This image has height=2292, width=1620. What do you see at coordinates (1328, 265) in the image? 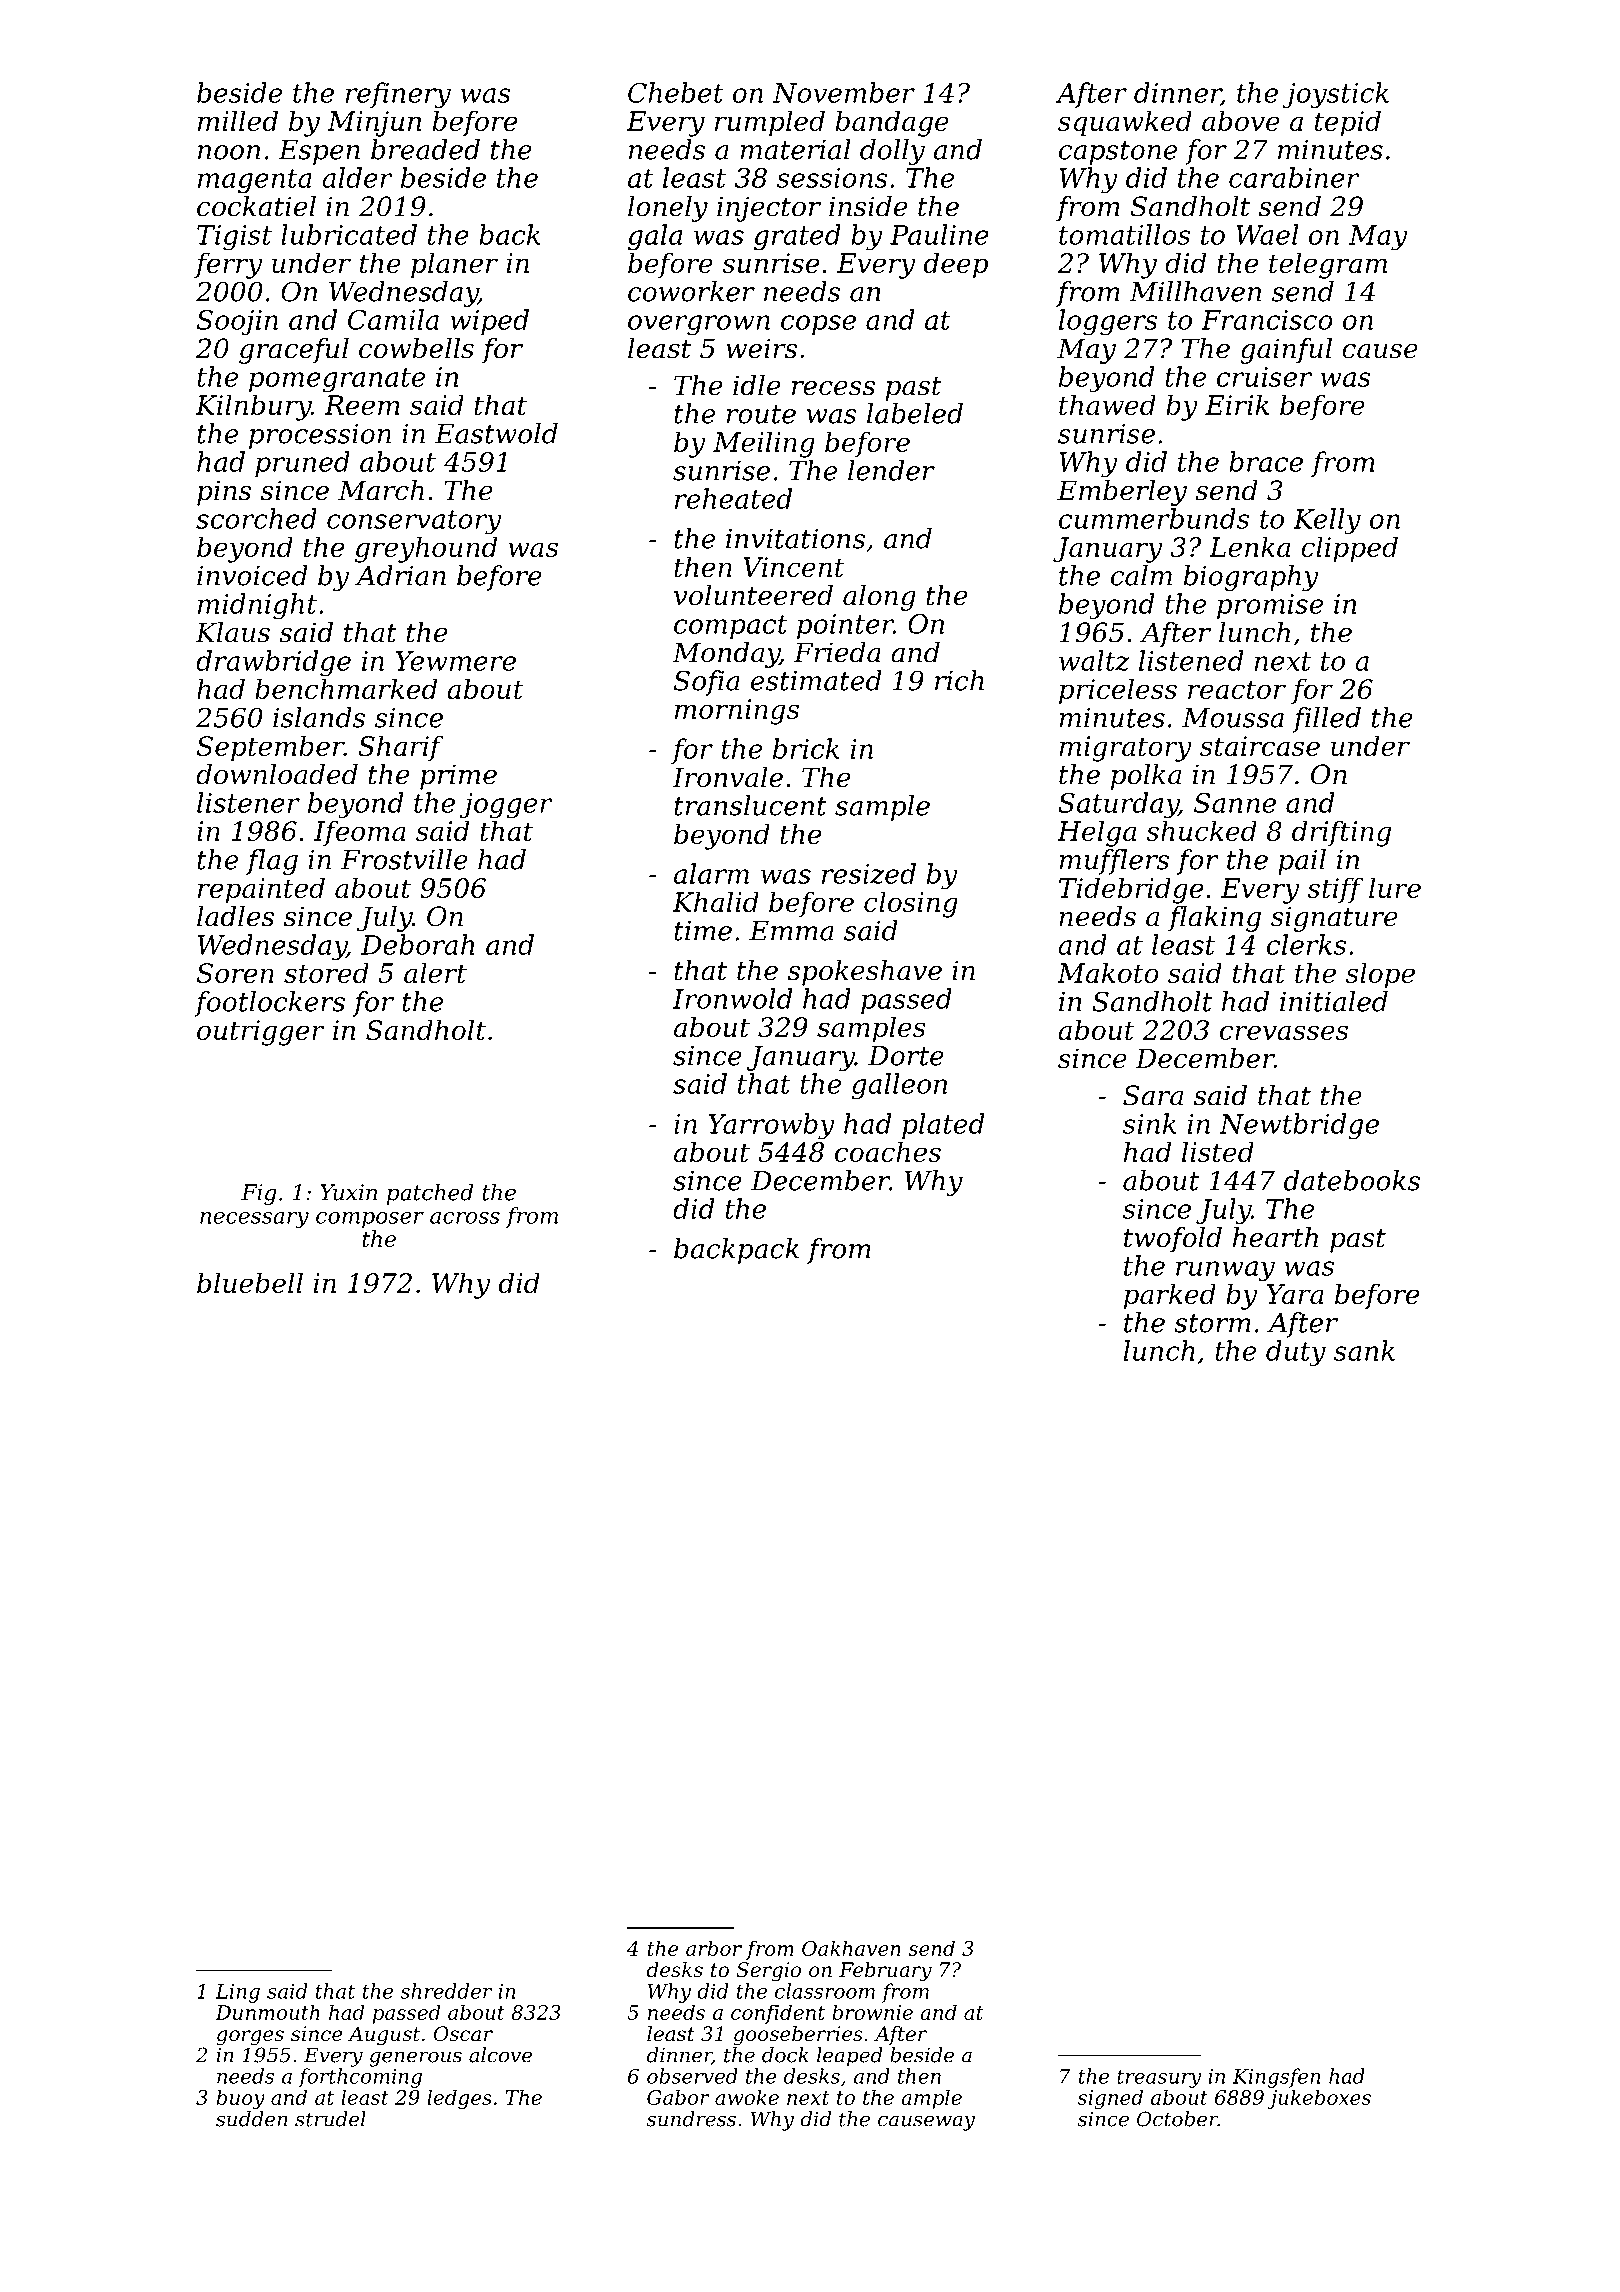
I see `telegram` at bounding box center [1328, 265].
